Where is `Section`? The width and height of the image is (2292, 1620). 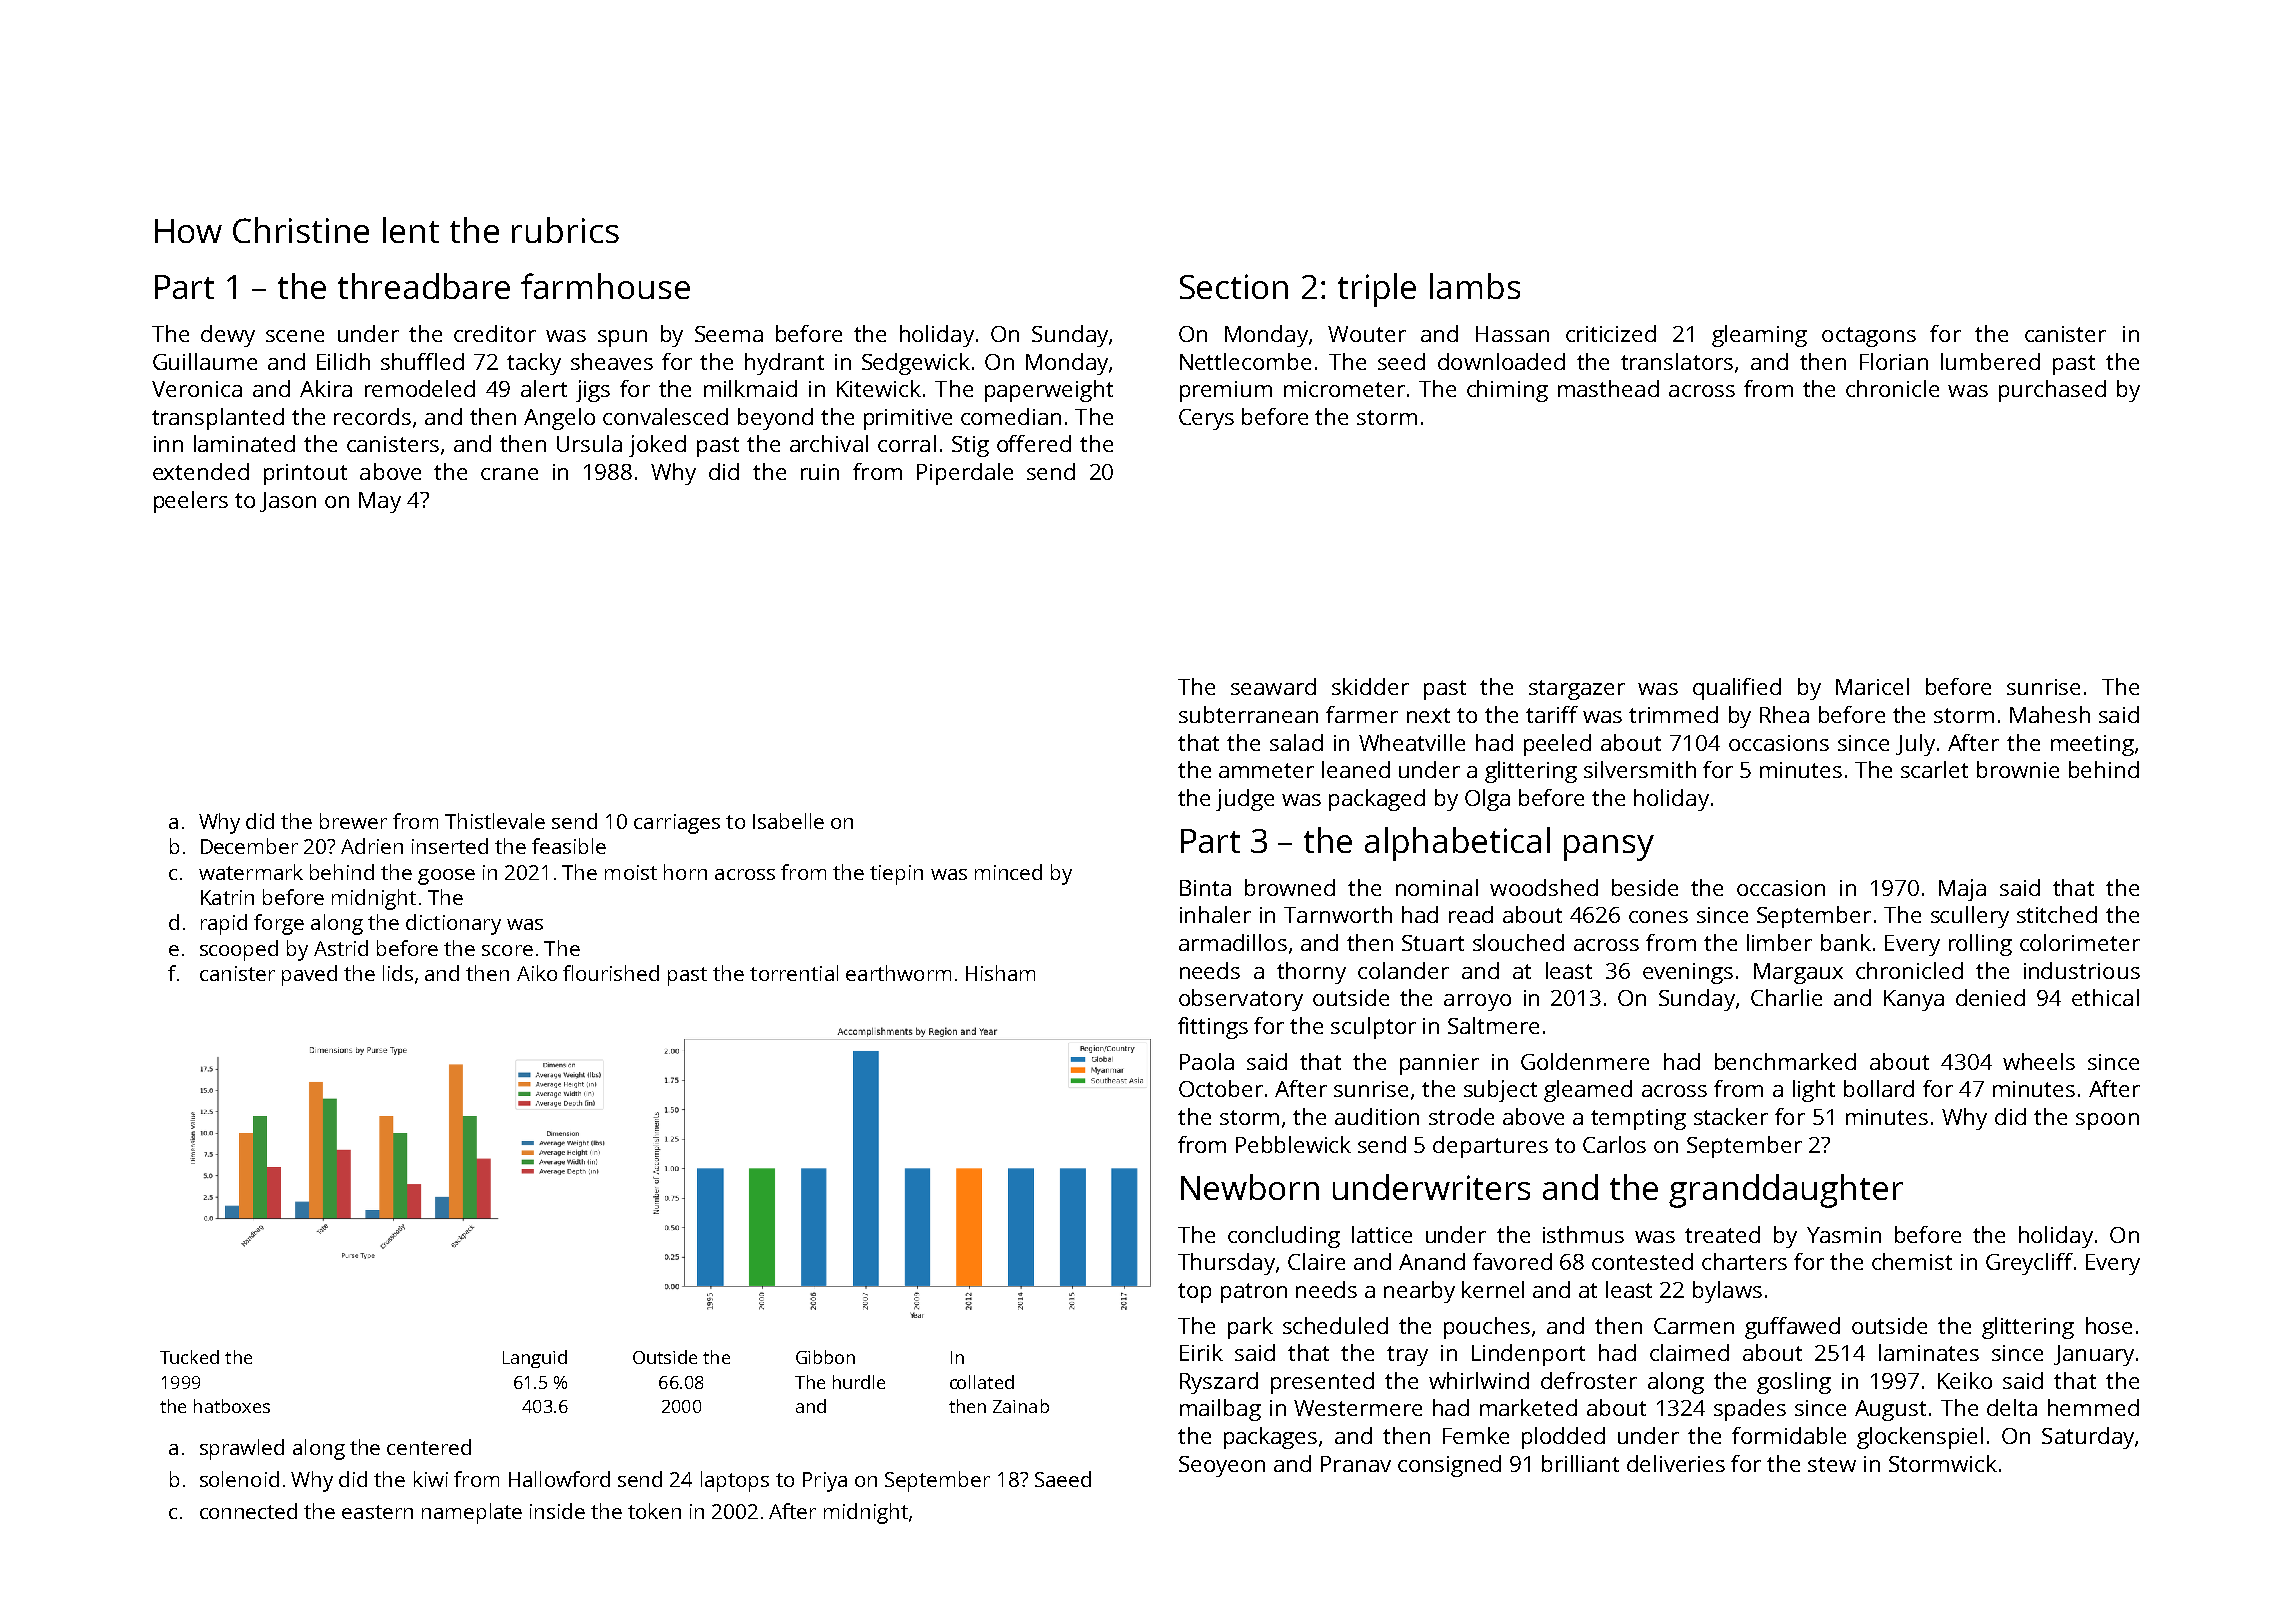 Section is located at coordinates (1234, 286).
